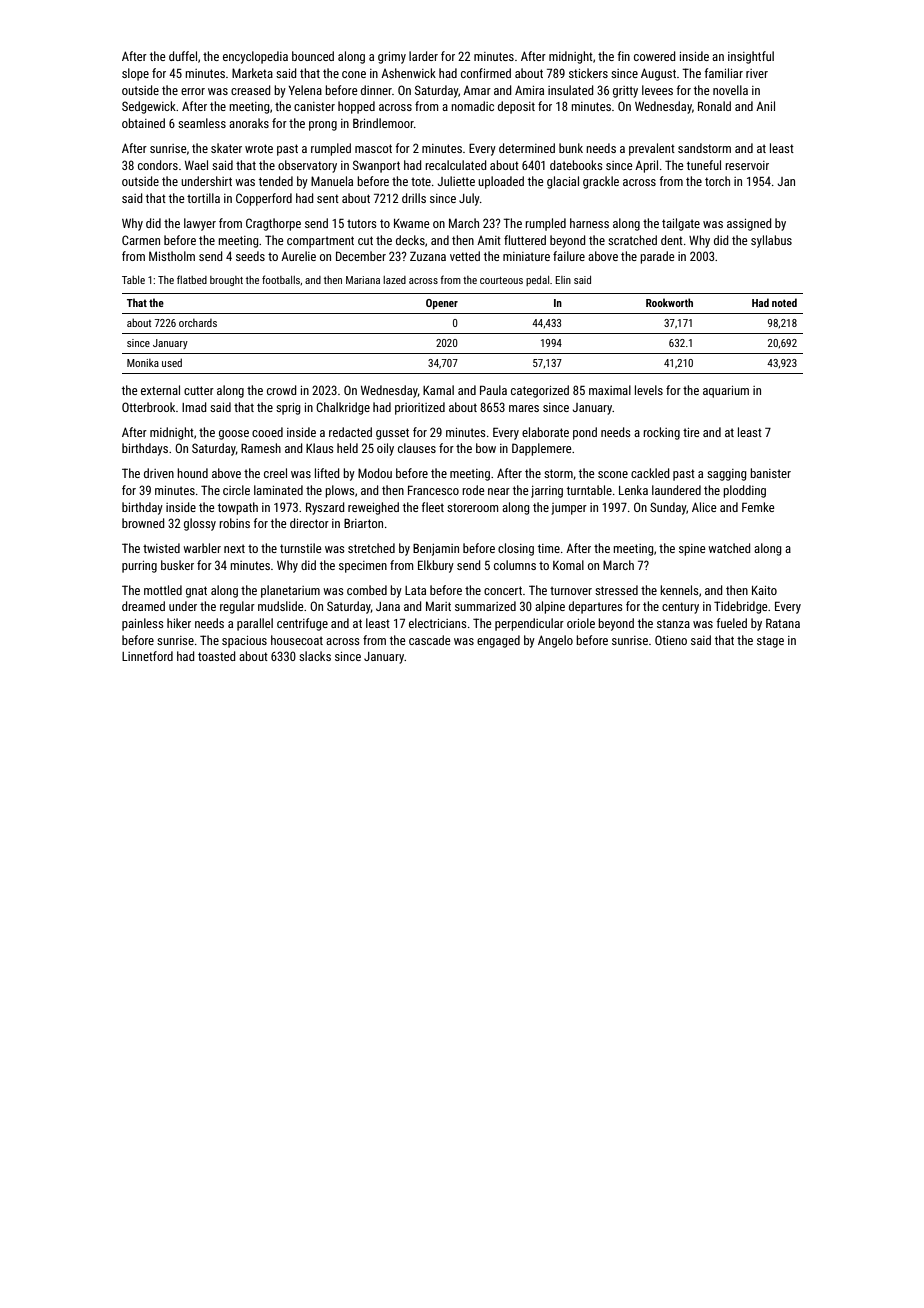 The image size is (924, 1308). I want to click on sagging, so click(727, 475).
